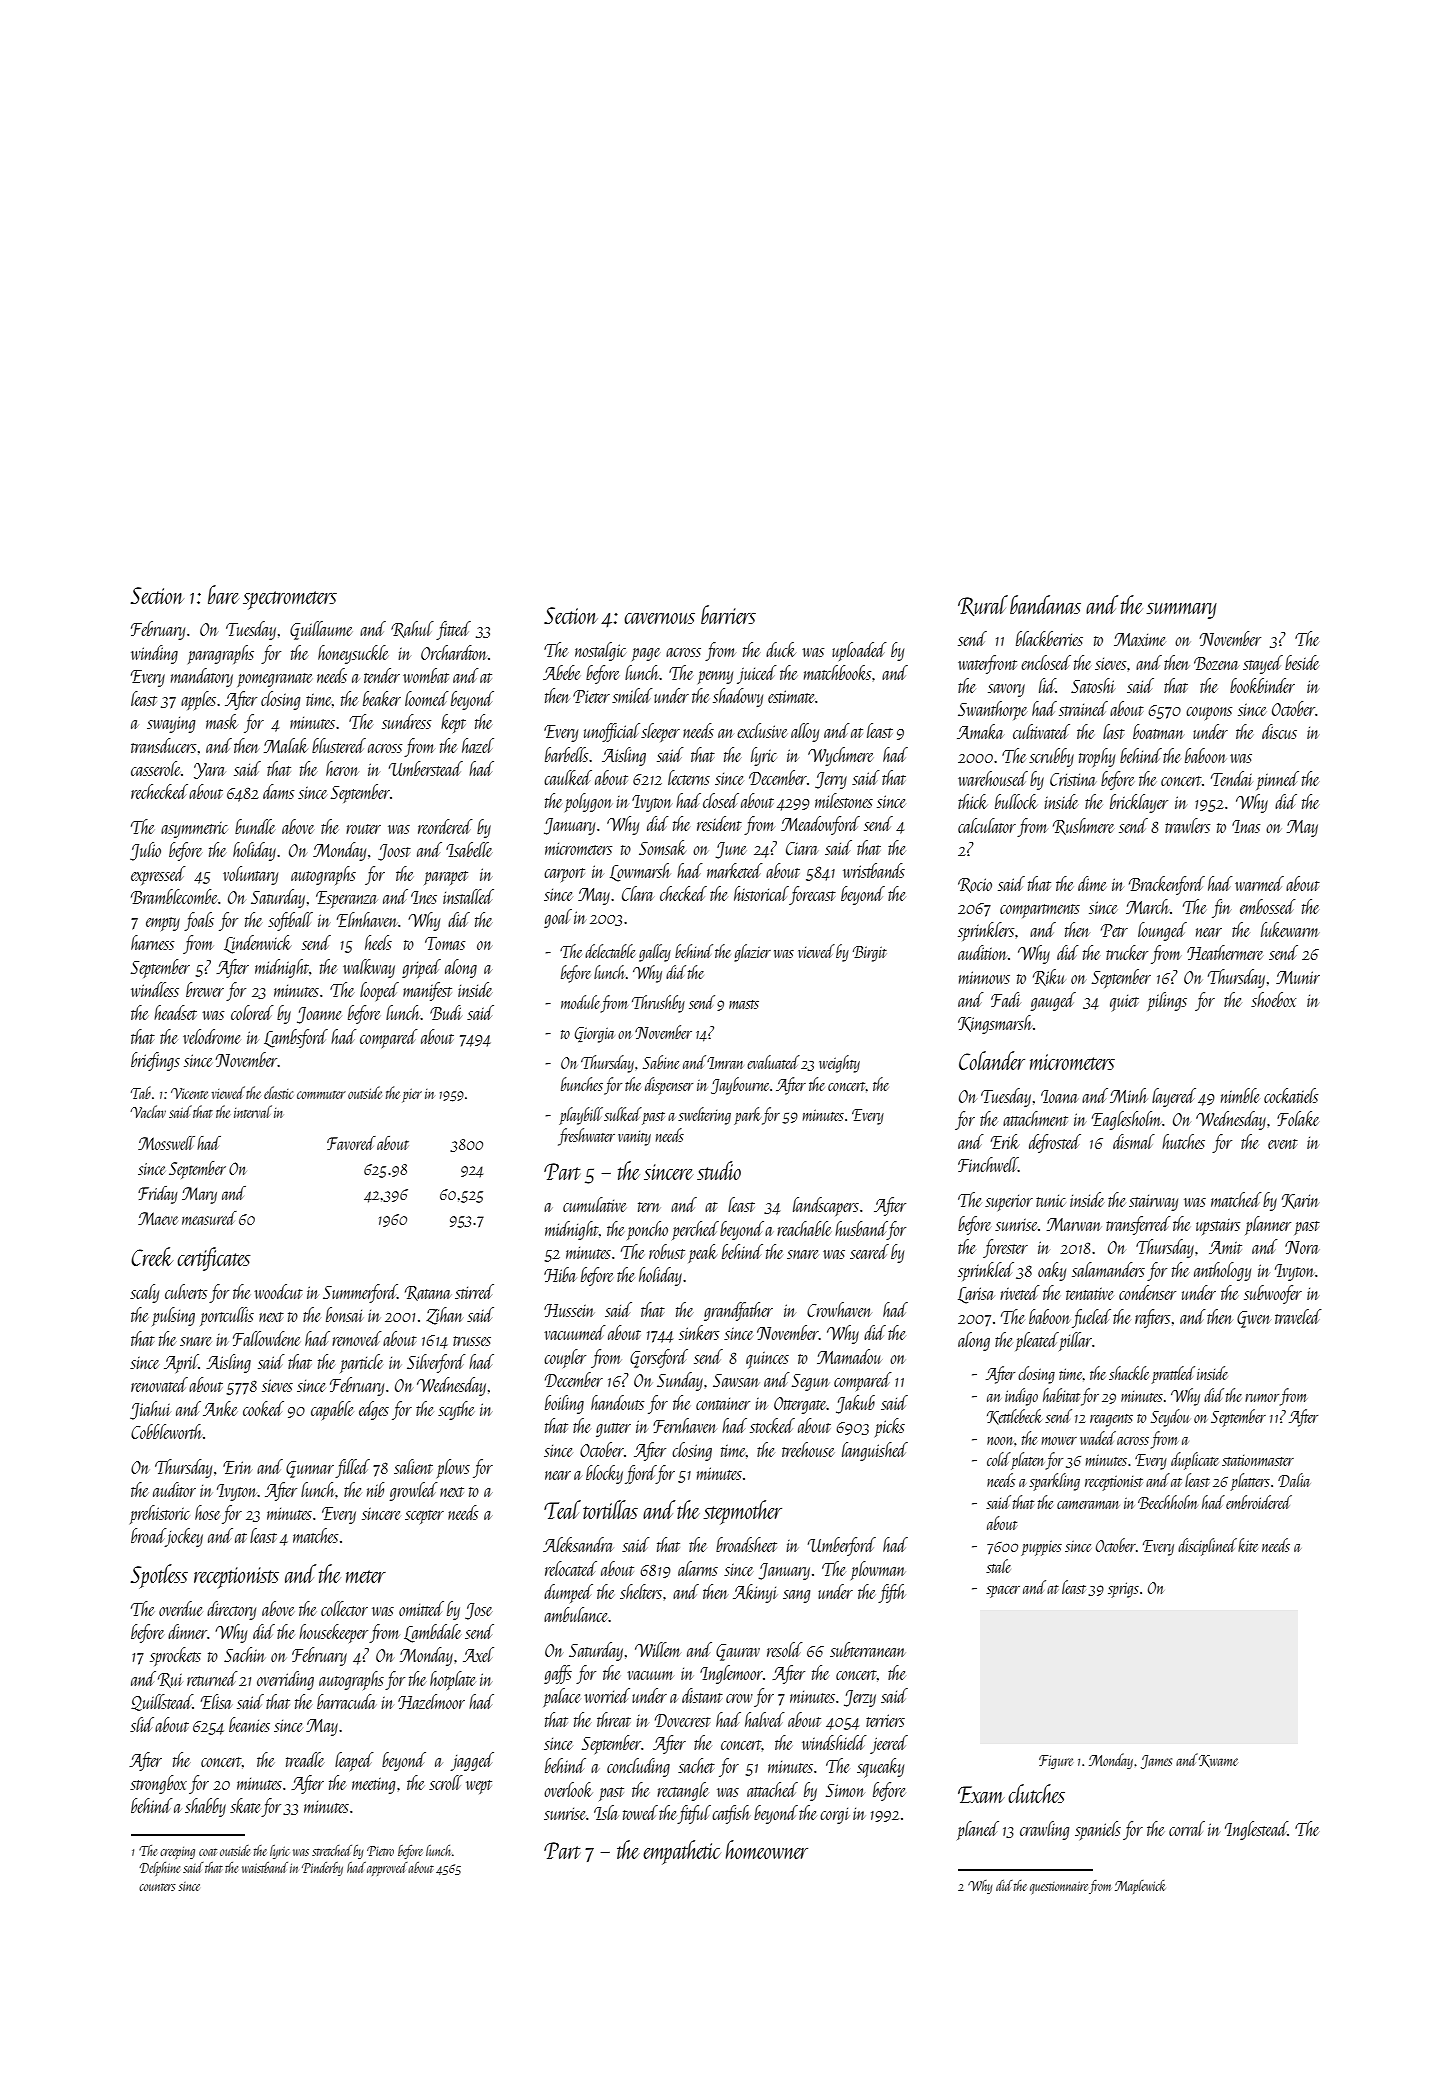 The height and width of the screenshot is (2100, 1450). What do you see at coordinates (199, 921) in the screenshot?
I see `foals` at bounding box center [199, 921].
